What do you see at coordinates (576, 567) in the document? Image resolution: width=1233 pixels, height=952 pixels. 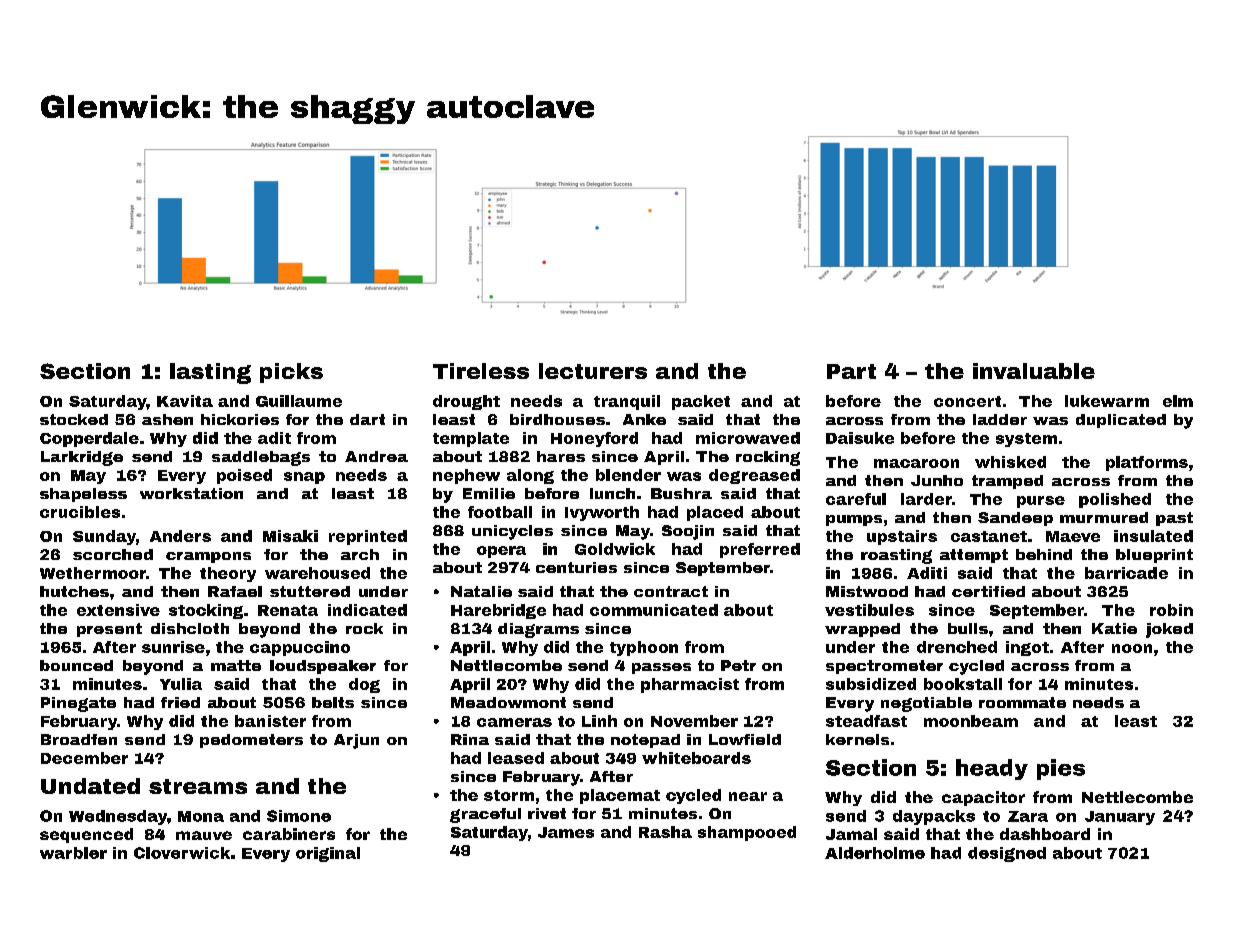 I see `centuries` at bounding box center [576, 567].
